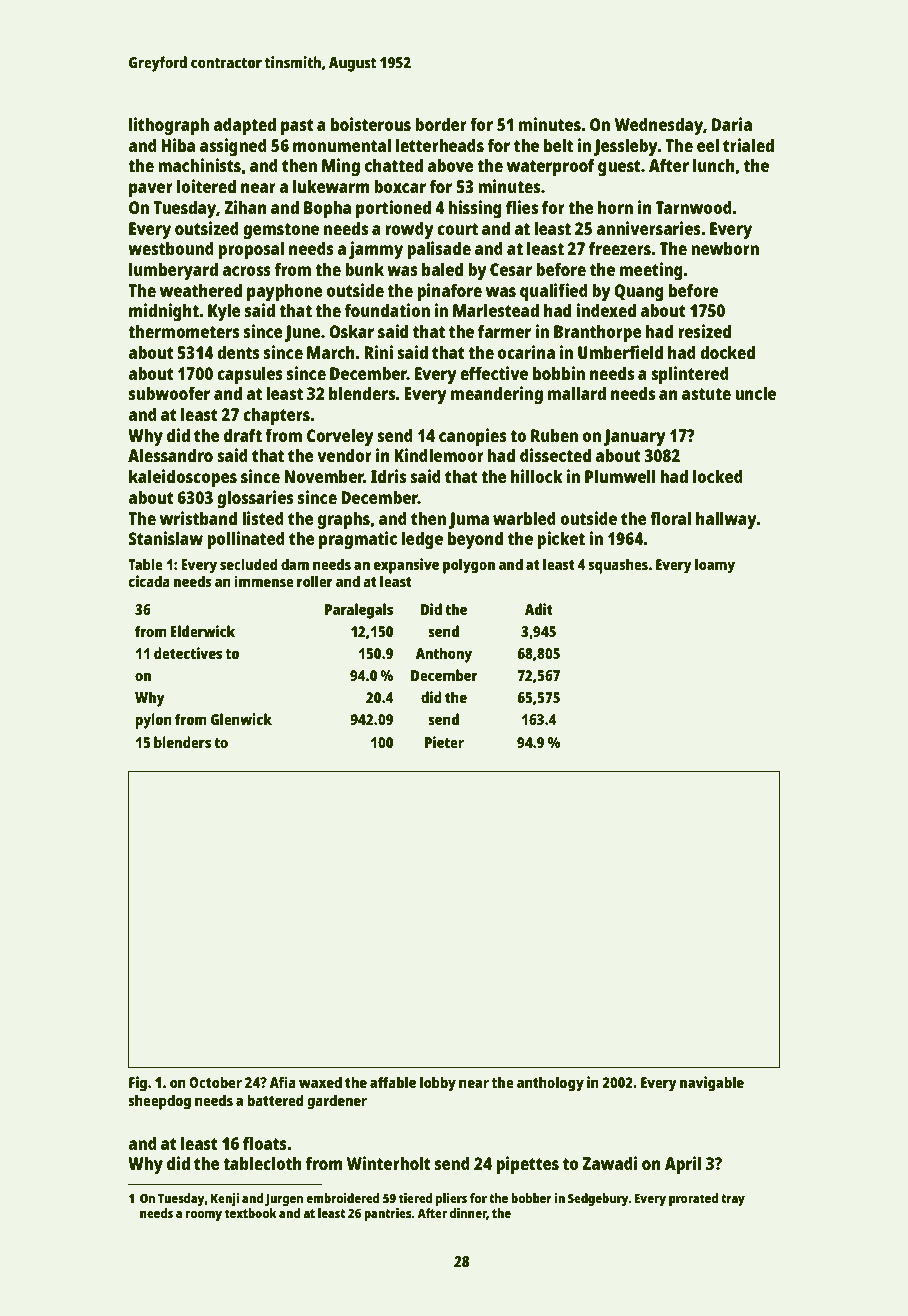  What do you see at coordinates (733, 1200) in the document?
I see `tray` at bounding box center [733, 1200].
